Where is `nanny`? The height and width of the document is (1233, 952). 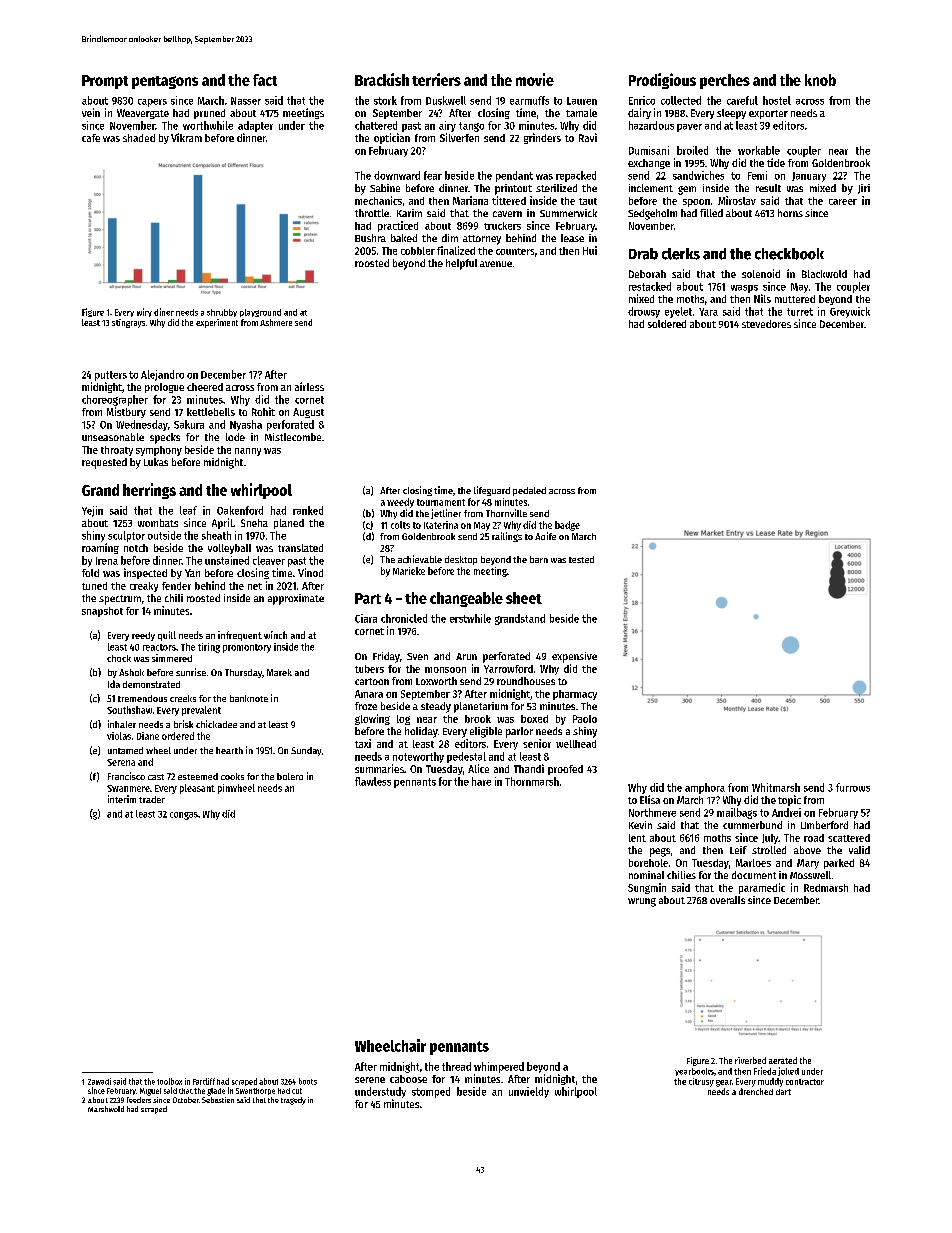 nanny is located at coordinates (248, 452).
